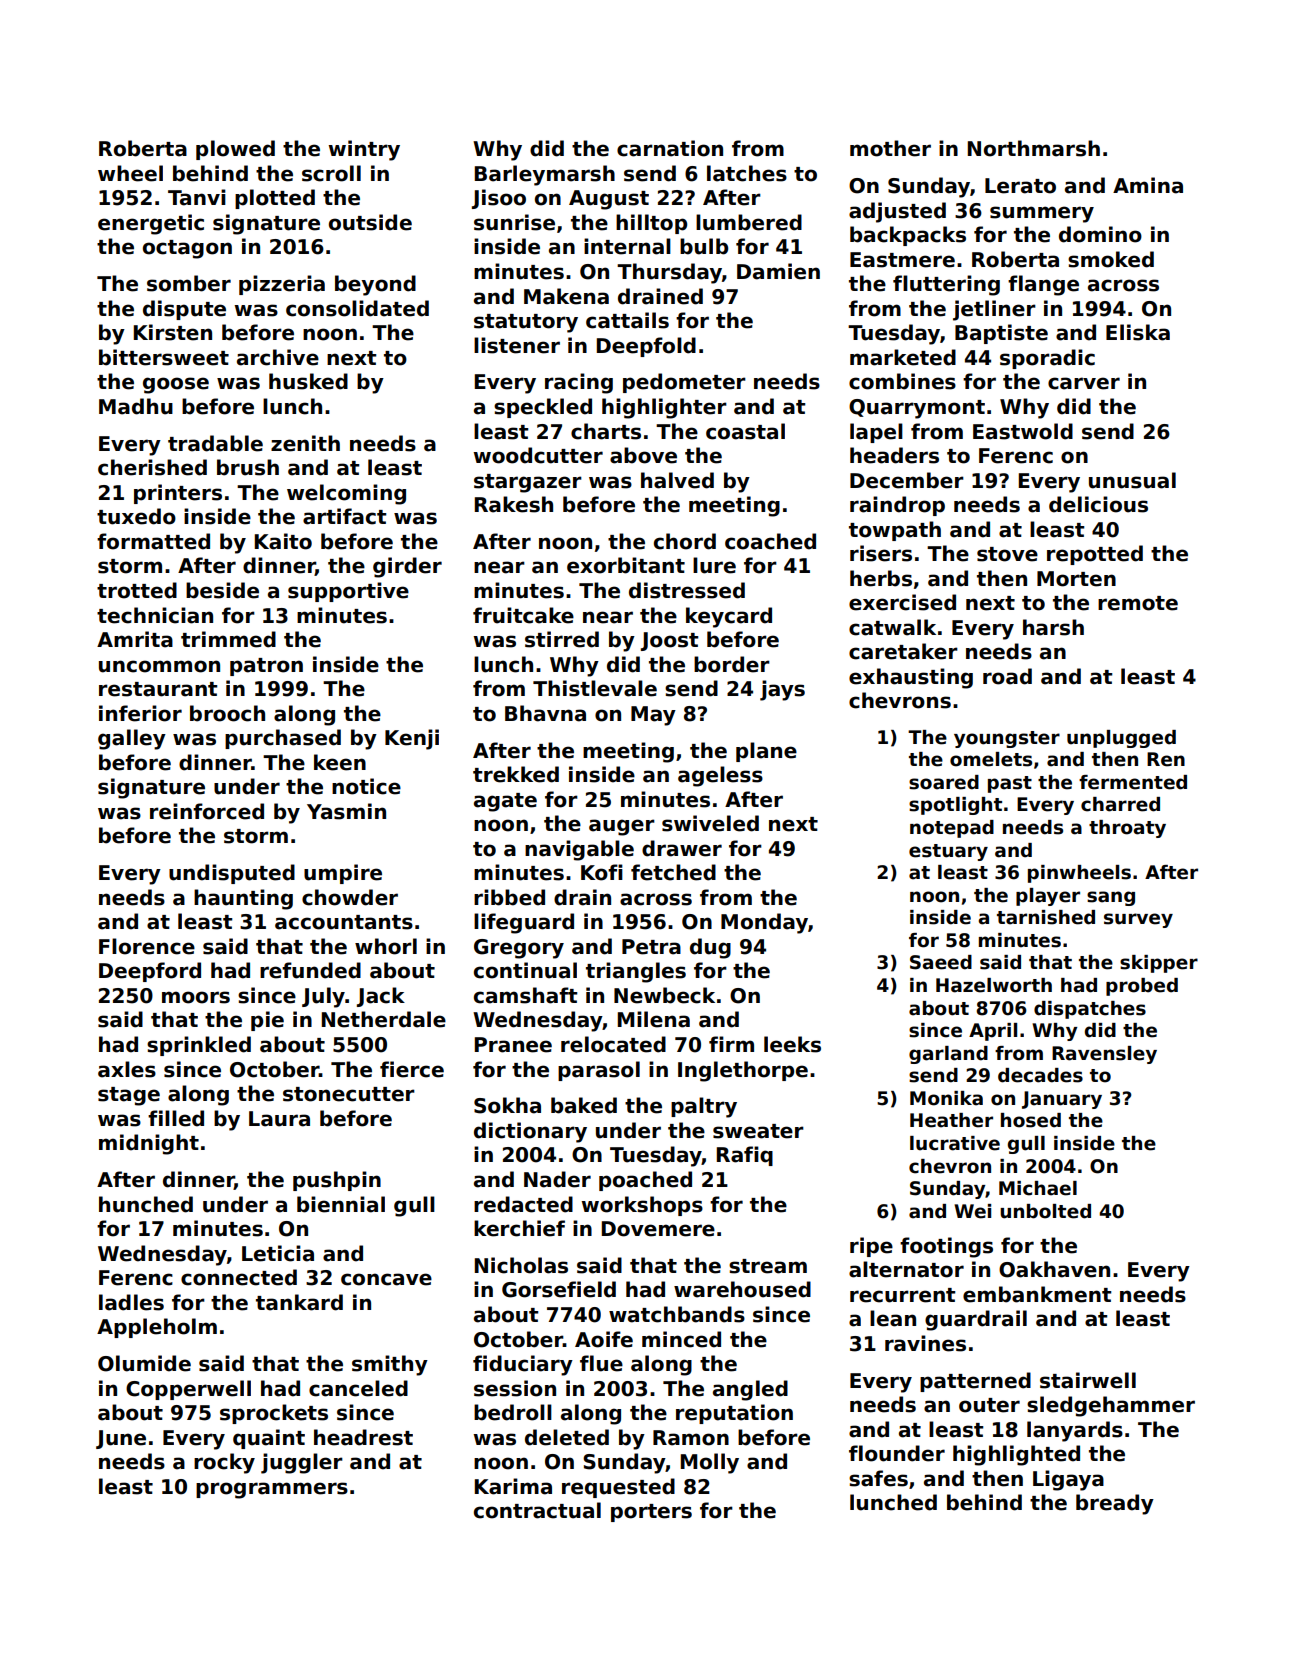 The image size is (1296, 1677). What do you see at coordinates (348, 592) in the screenshot?
I see `supportive` at bounding box center [348, 592].
